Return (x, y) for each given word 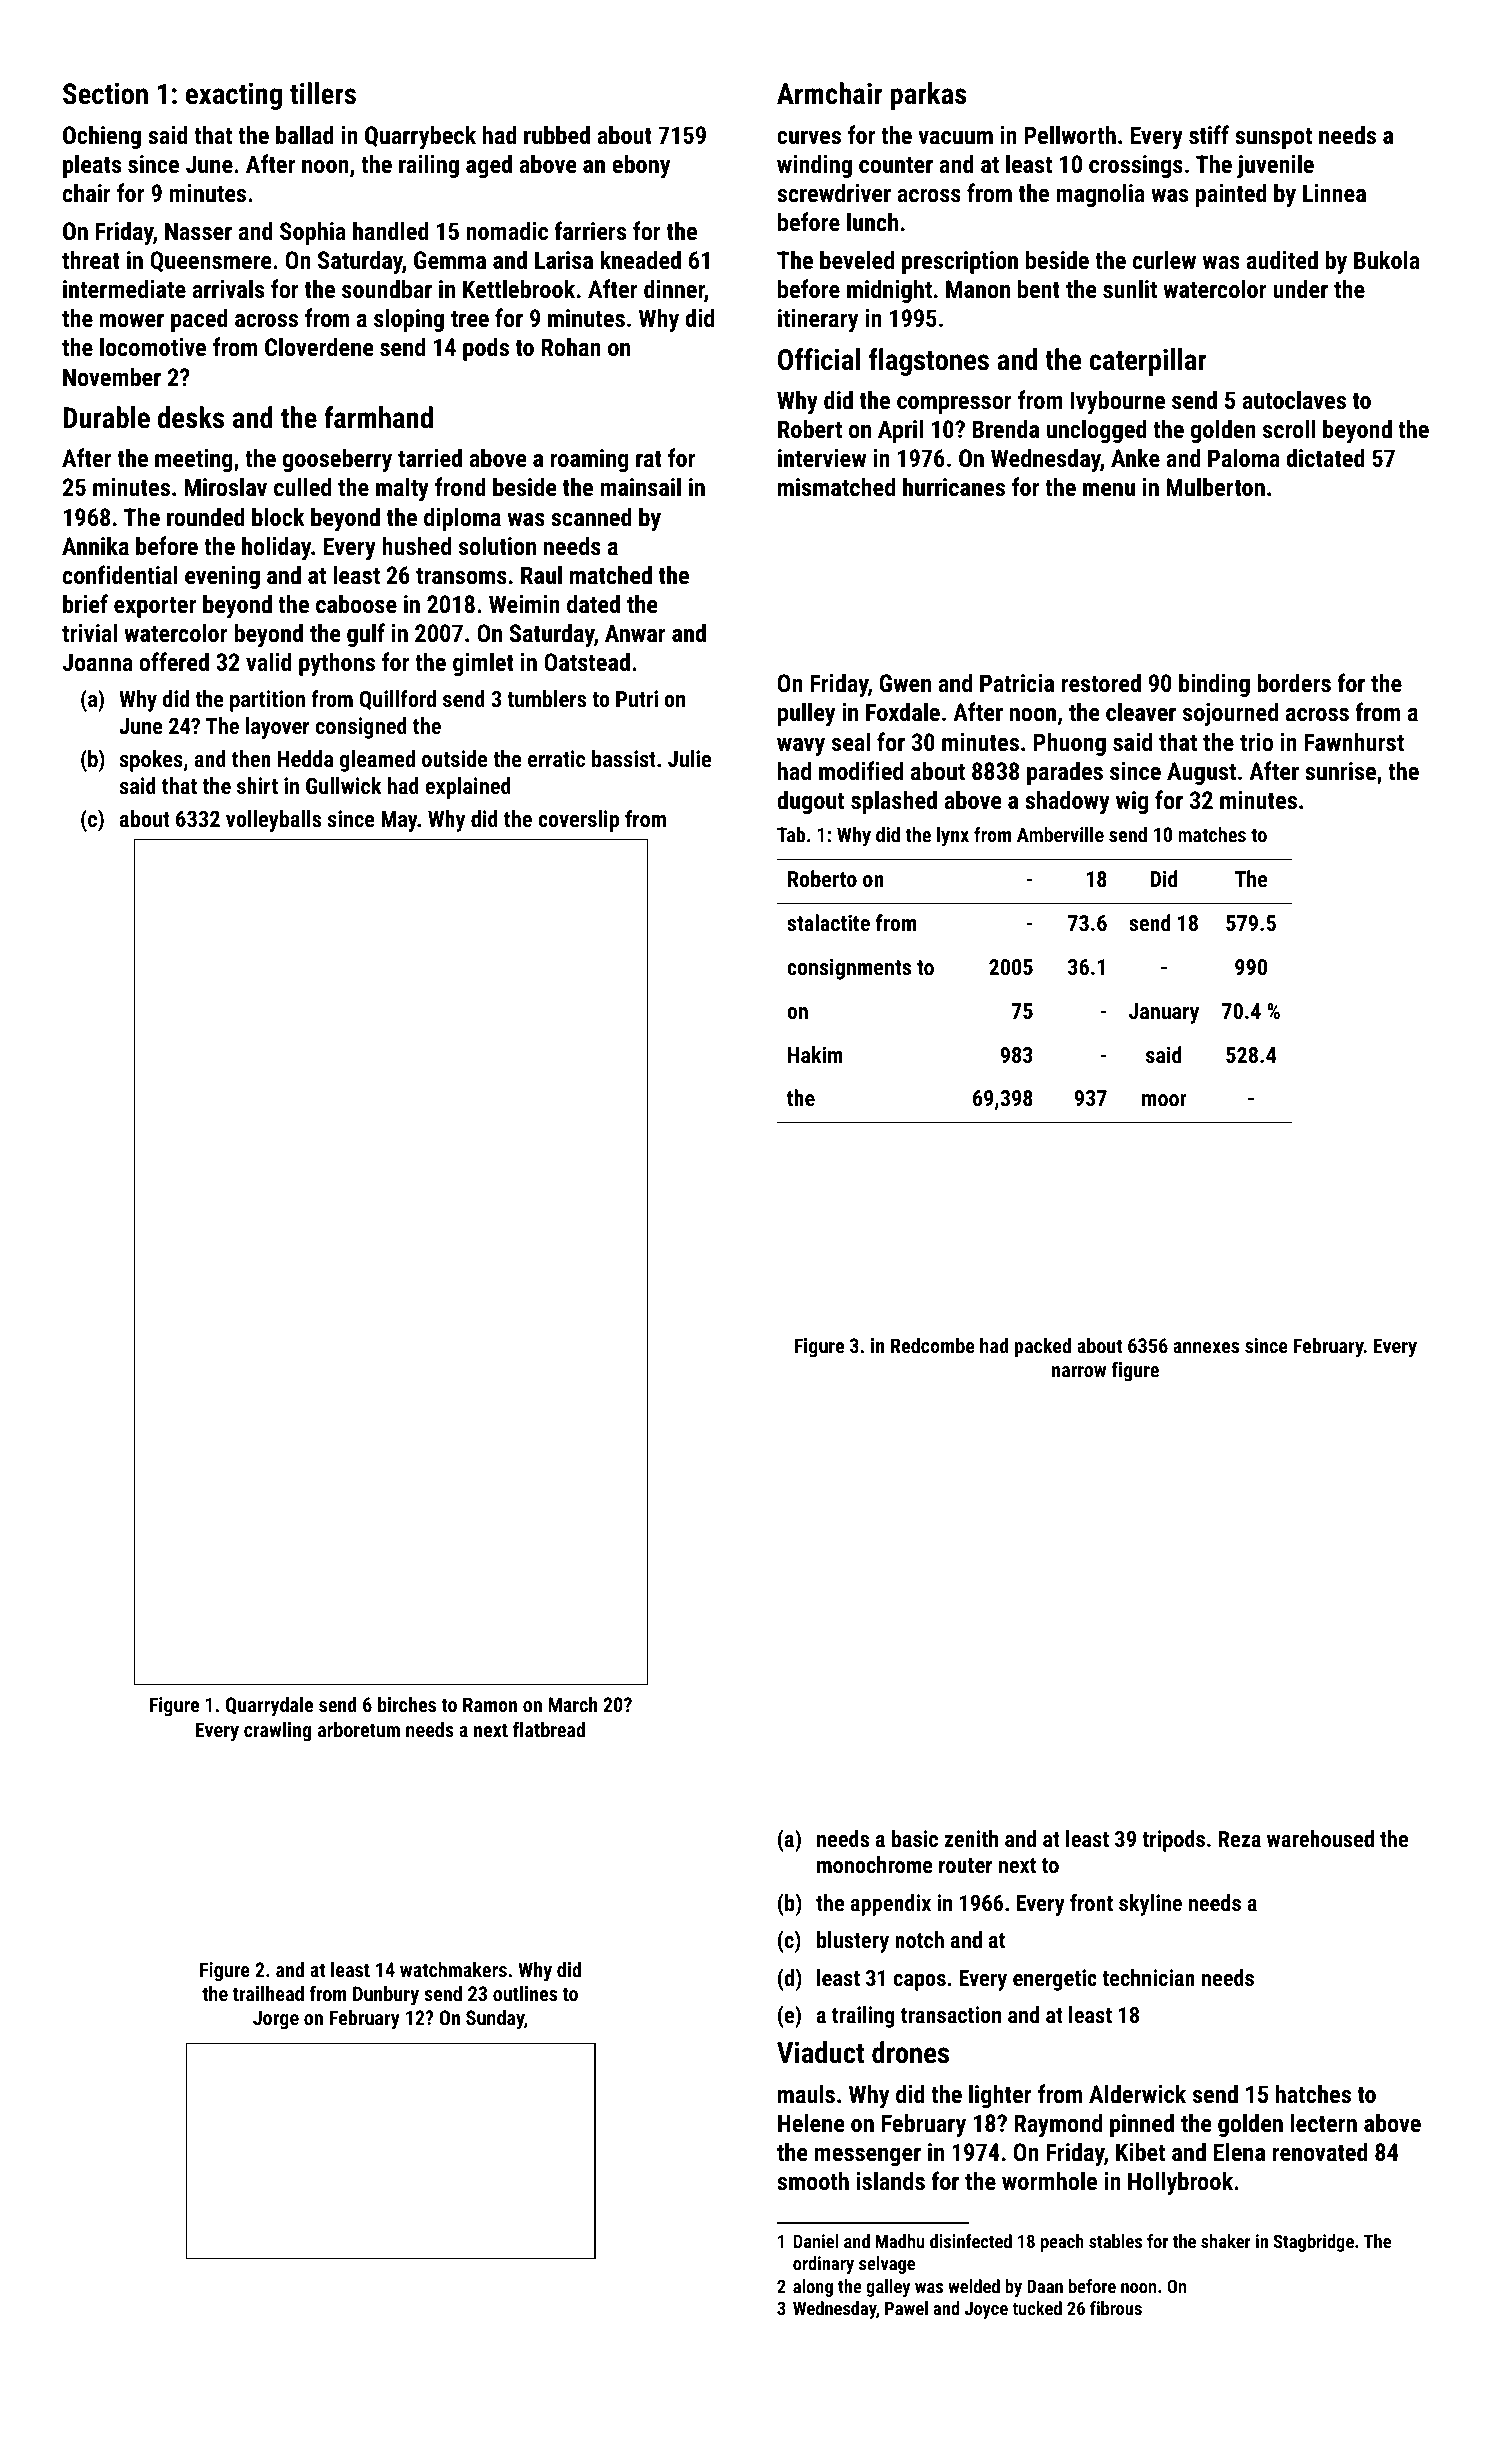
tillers (323, 93)
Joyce (986, 2310)
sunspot (1273, 138)
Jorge (276, 2019)
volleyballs (273, 821)
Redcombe (933, 1345)
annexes (1206, 1347)
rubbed (557, 134)
